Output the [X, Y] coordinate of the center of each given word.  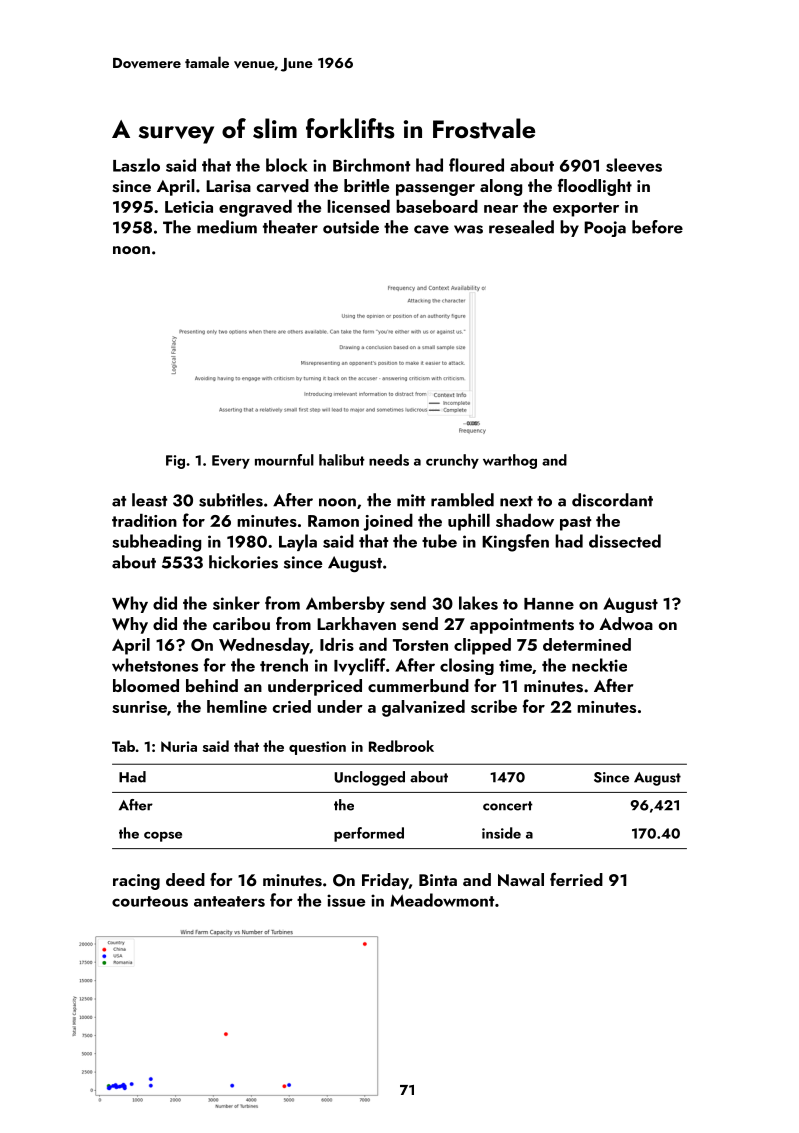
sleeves [634, 165]
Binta [438, 880]
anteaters [229, 901]
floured [476, 165]
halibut [342, 460]
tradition [144, 520]
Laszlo [136, 165]
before [657, 227]
